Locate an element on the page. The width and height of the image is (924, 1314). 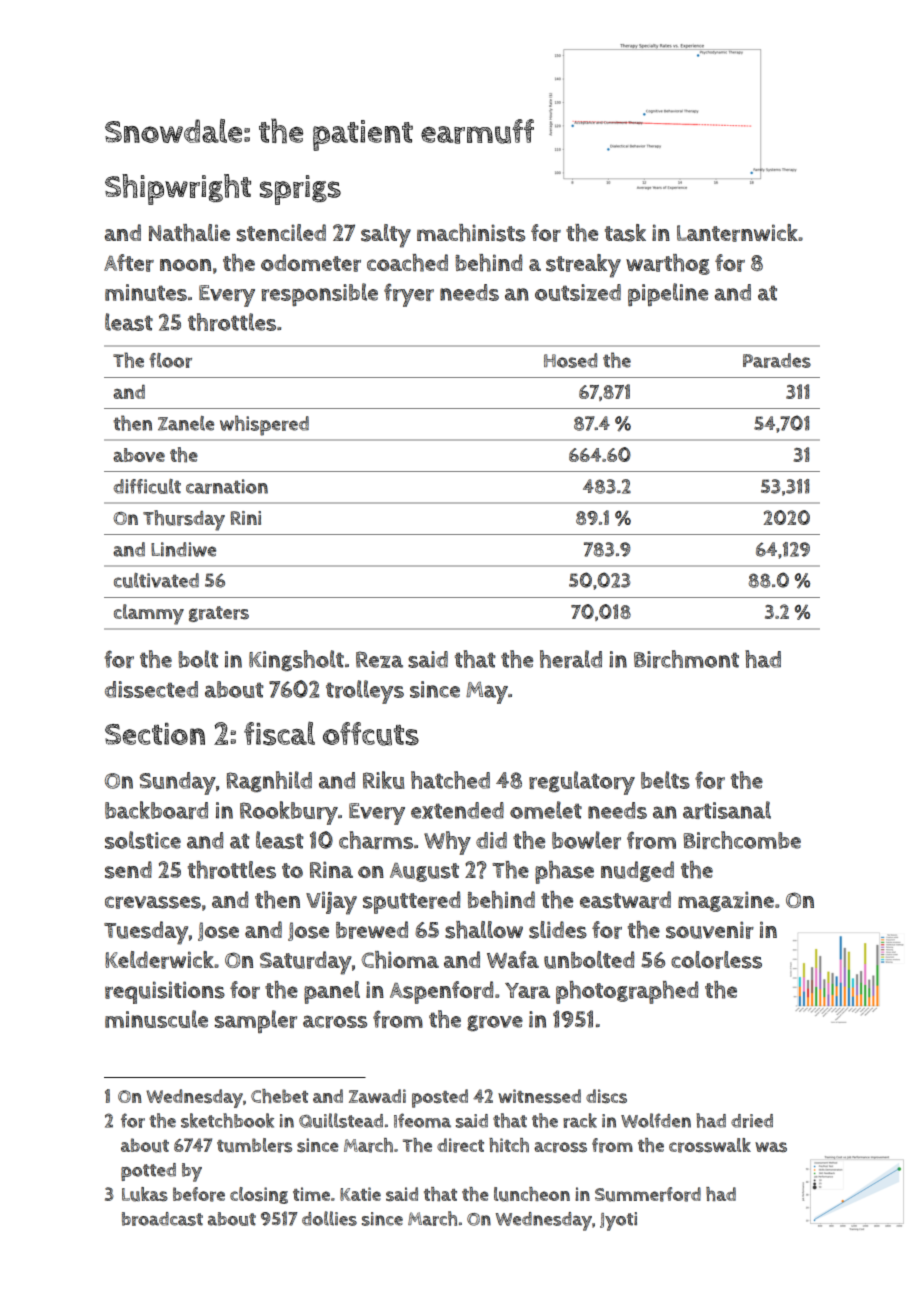
machinists is located at coordinates (471, 233).
